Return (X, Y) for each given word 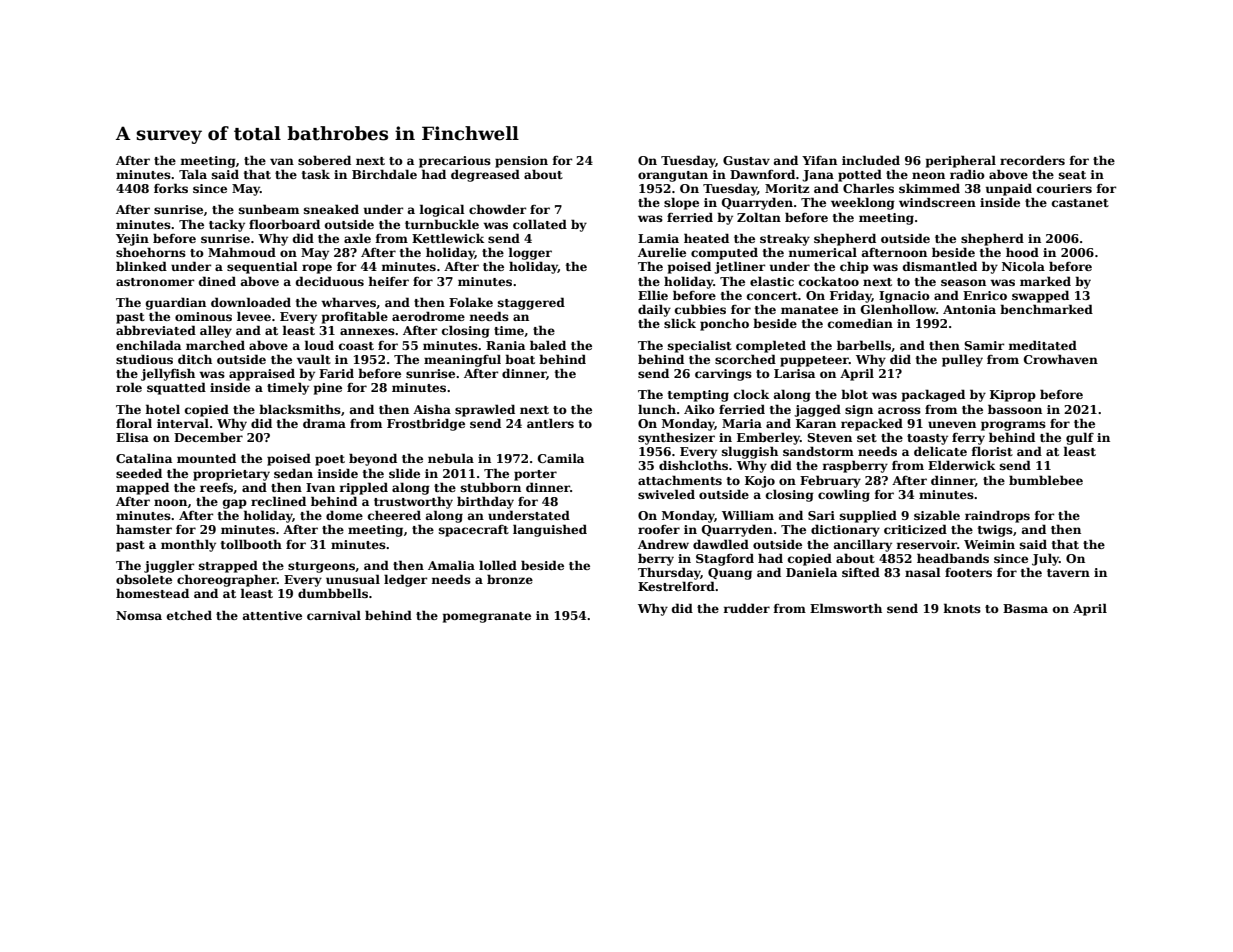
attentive (272, 615)
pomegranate (487, 617)
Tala (193, 174)
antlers (550, 423)
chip (854, 267)
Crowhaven (1061, 359)
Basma (1025, 608)
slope (681, 203)
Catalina (144, 458)
